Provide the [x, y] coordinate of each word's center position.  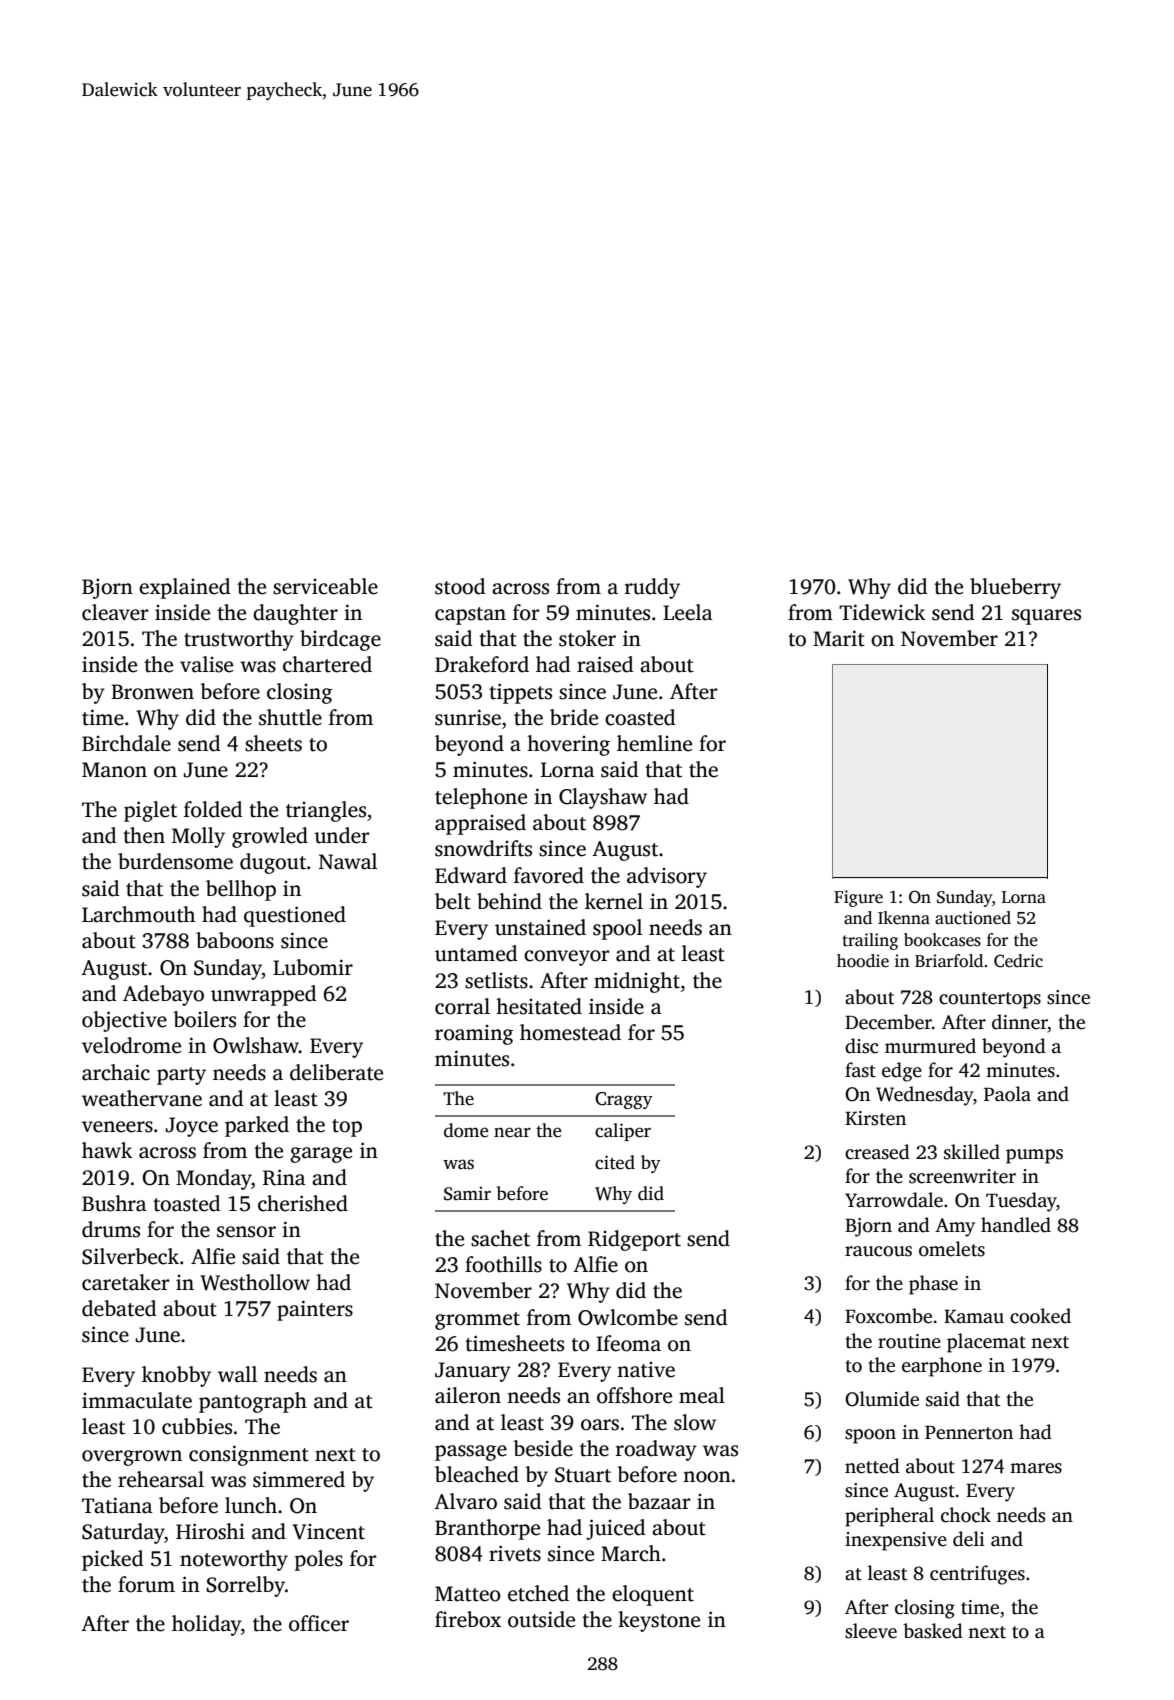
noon [707, 1477]
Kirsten [875, 1118]
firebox [468, 1619]
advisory [667, 877]
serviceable [325, 586]
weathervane [142, 1098]
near [512, 1132]
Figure [858, 898]
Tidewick [882, 612]
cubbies [197, 1426]
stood [460, 586]
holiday [206, 1625]
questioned [295, 916]
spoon [870, 1436]
